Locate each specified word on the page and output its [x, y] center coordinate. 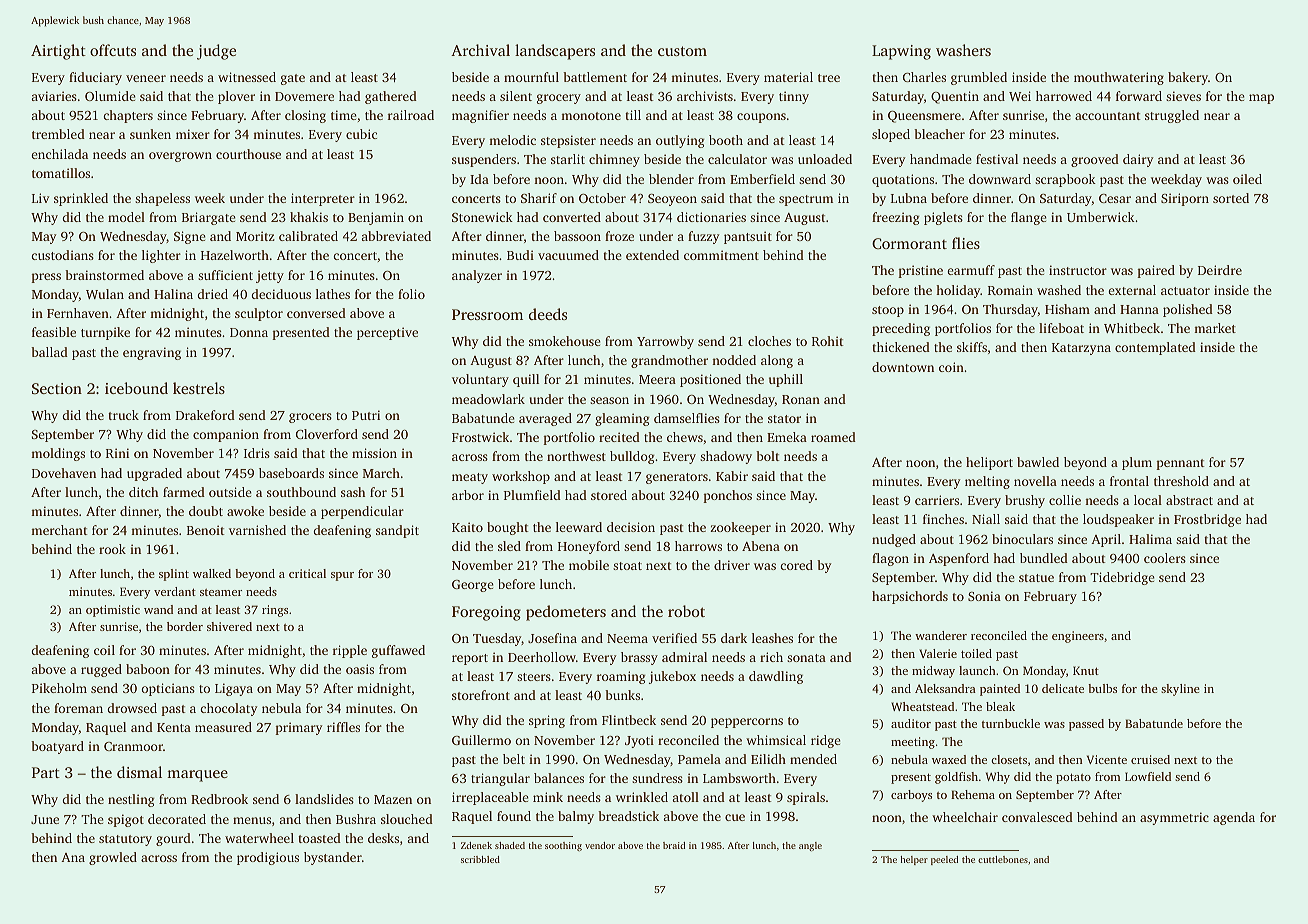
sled [509, 546]
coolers [1165, 558]
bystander [333, 858]
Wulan [105, 294]
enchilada [59, 154]
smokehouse [565, 341]
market [1215, 328]
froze [619, 236]
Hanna [1139, 309]
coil [104, 650]
